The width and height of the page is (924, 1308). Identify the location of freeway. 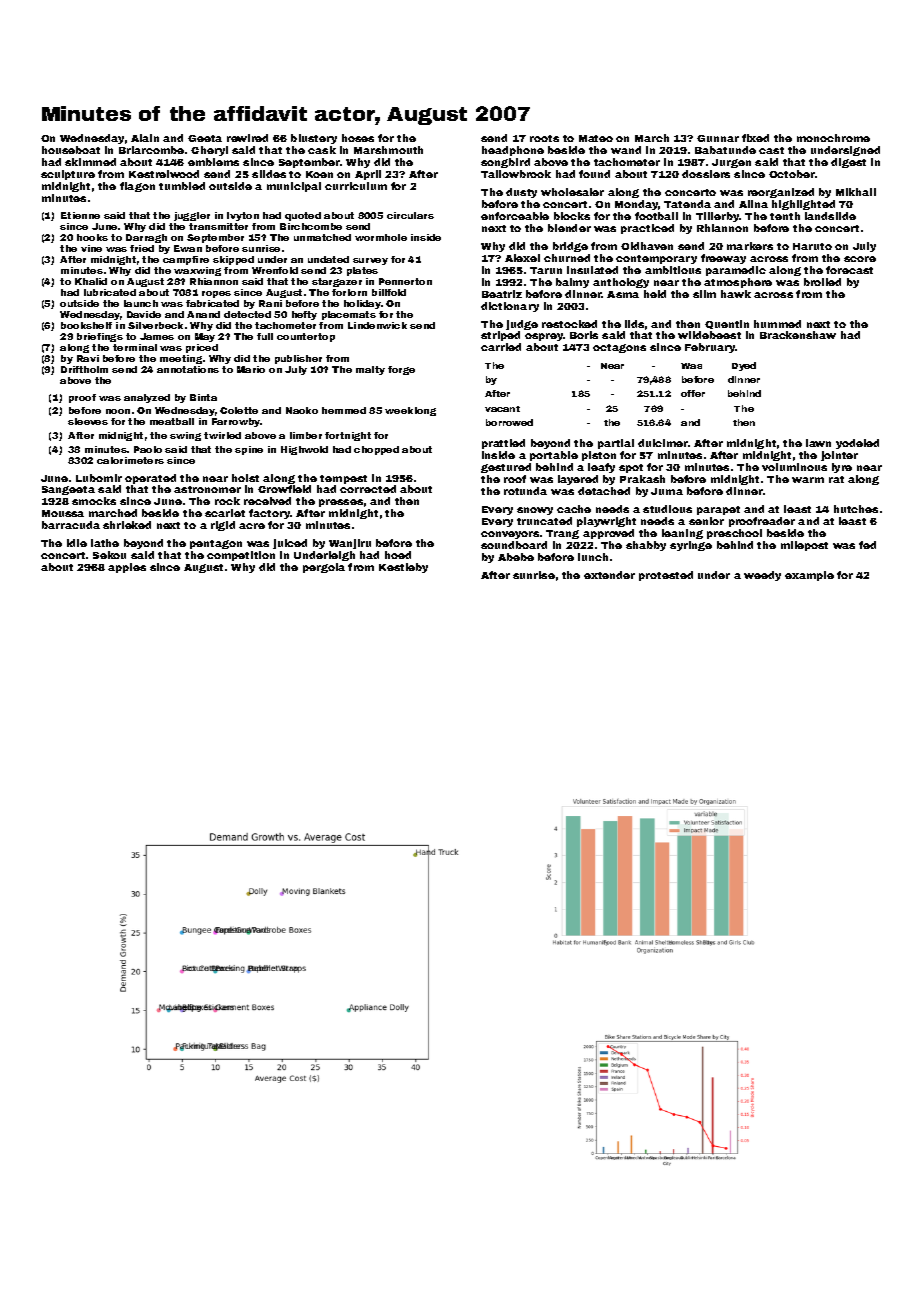
(723, 259).
